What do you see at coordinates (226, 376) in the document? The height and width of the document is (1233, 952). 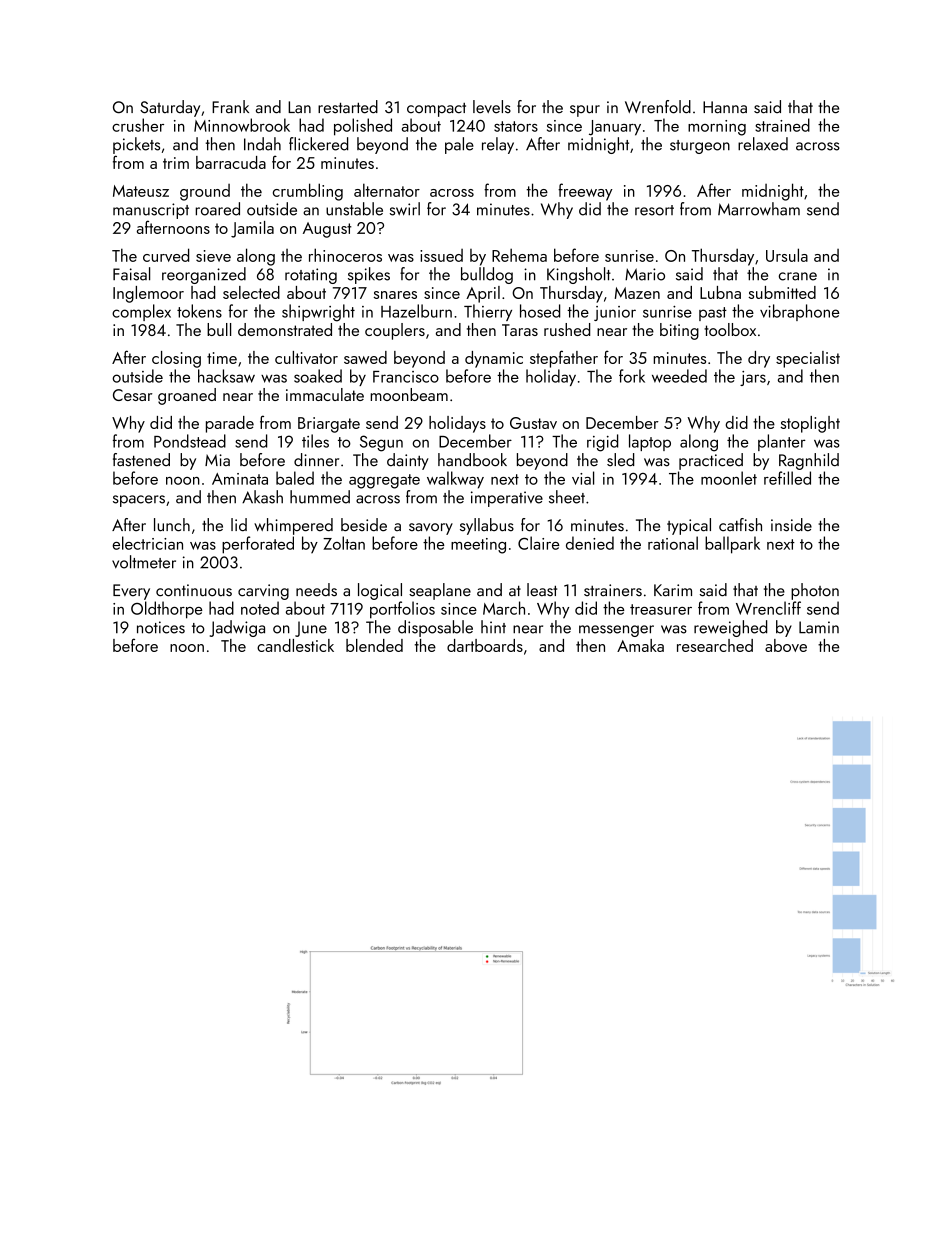 I see `hacksaw` at bounding box center [226, 376].
